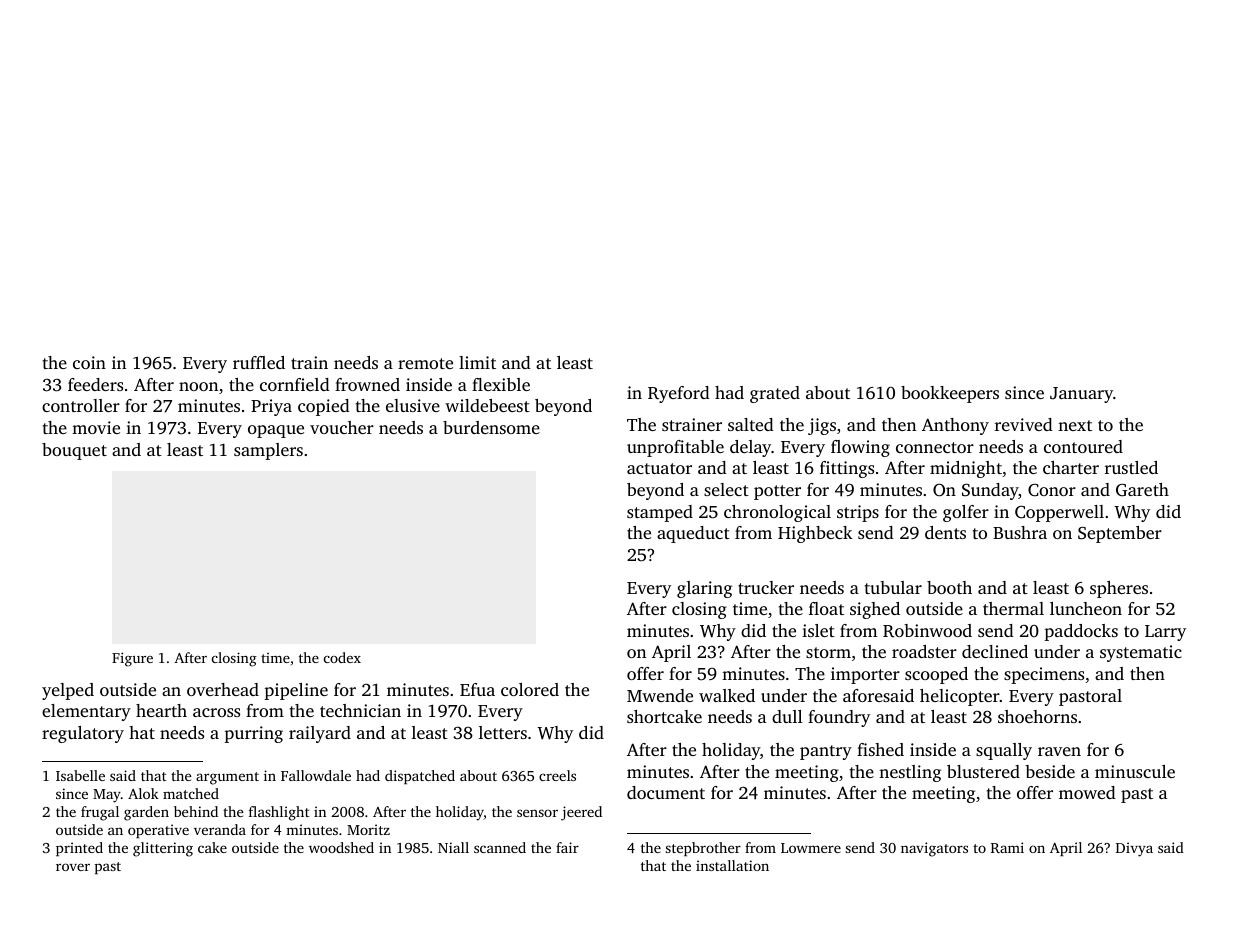 The height and width of the page is (952, 1233). Describe the element at coordinates (259, 362) in the page. I see `ruffled` at that location.
